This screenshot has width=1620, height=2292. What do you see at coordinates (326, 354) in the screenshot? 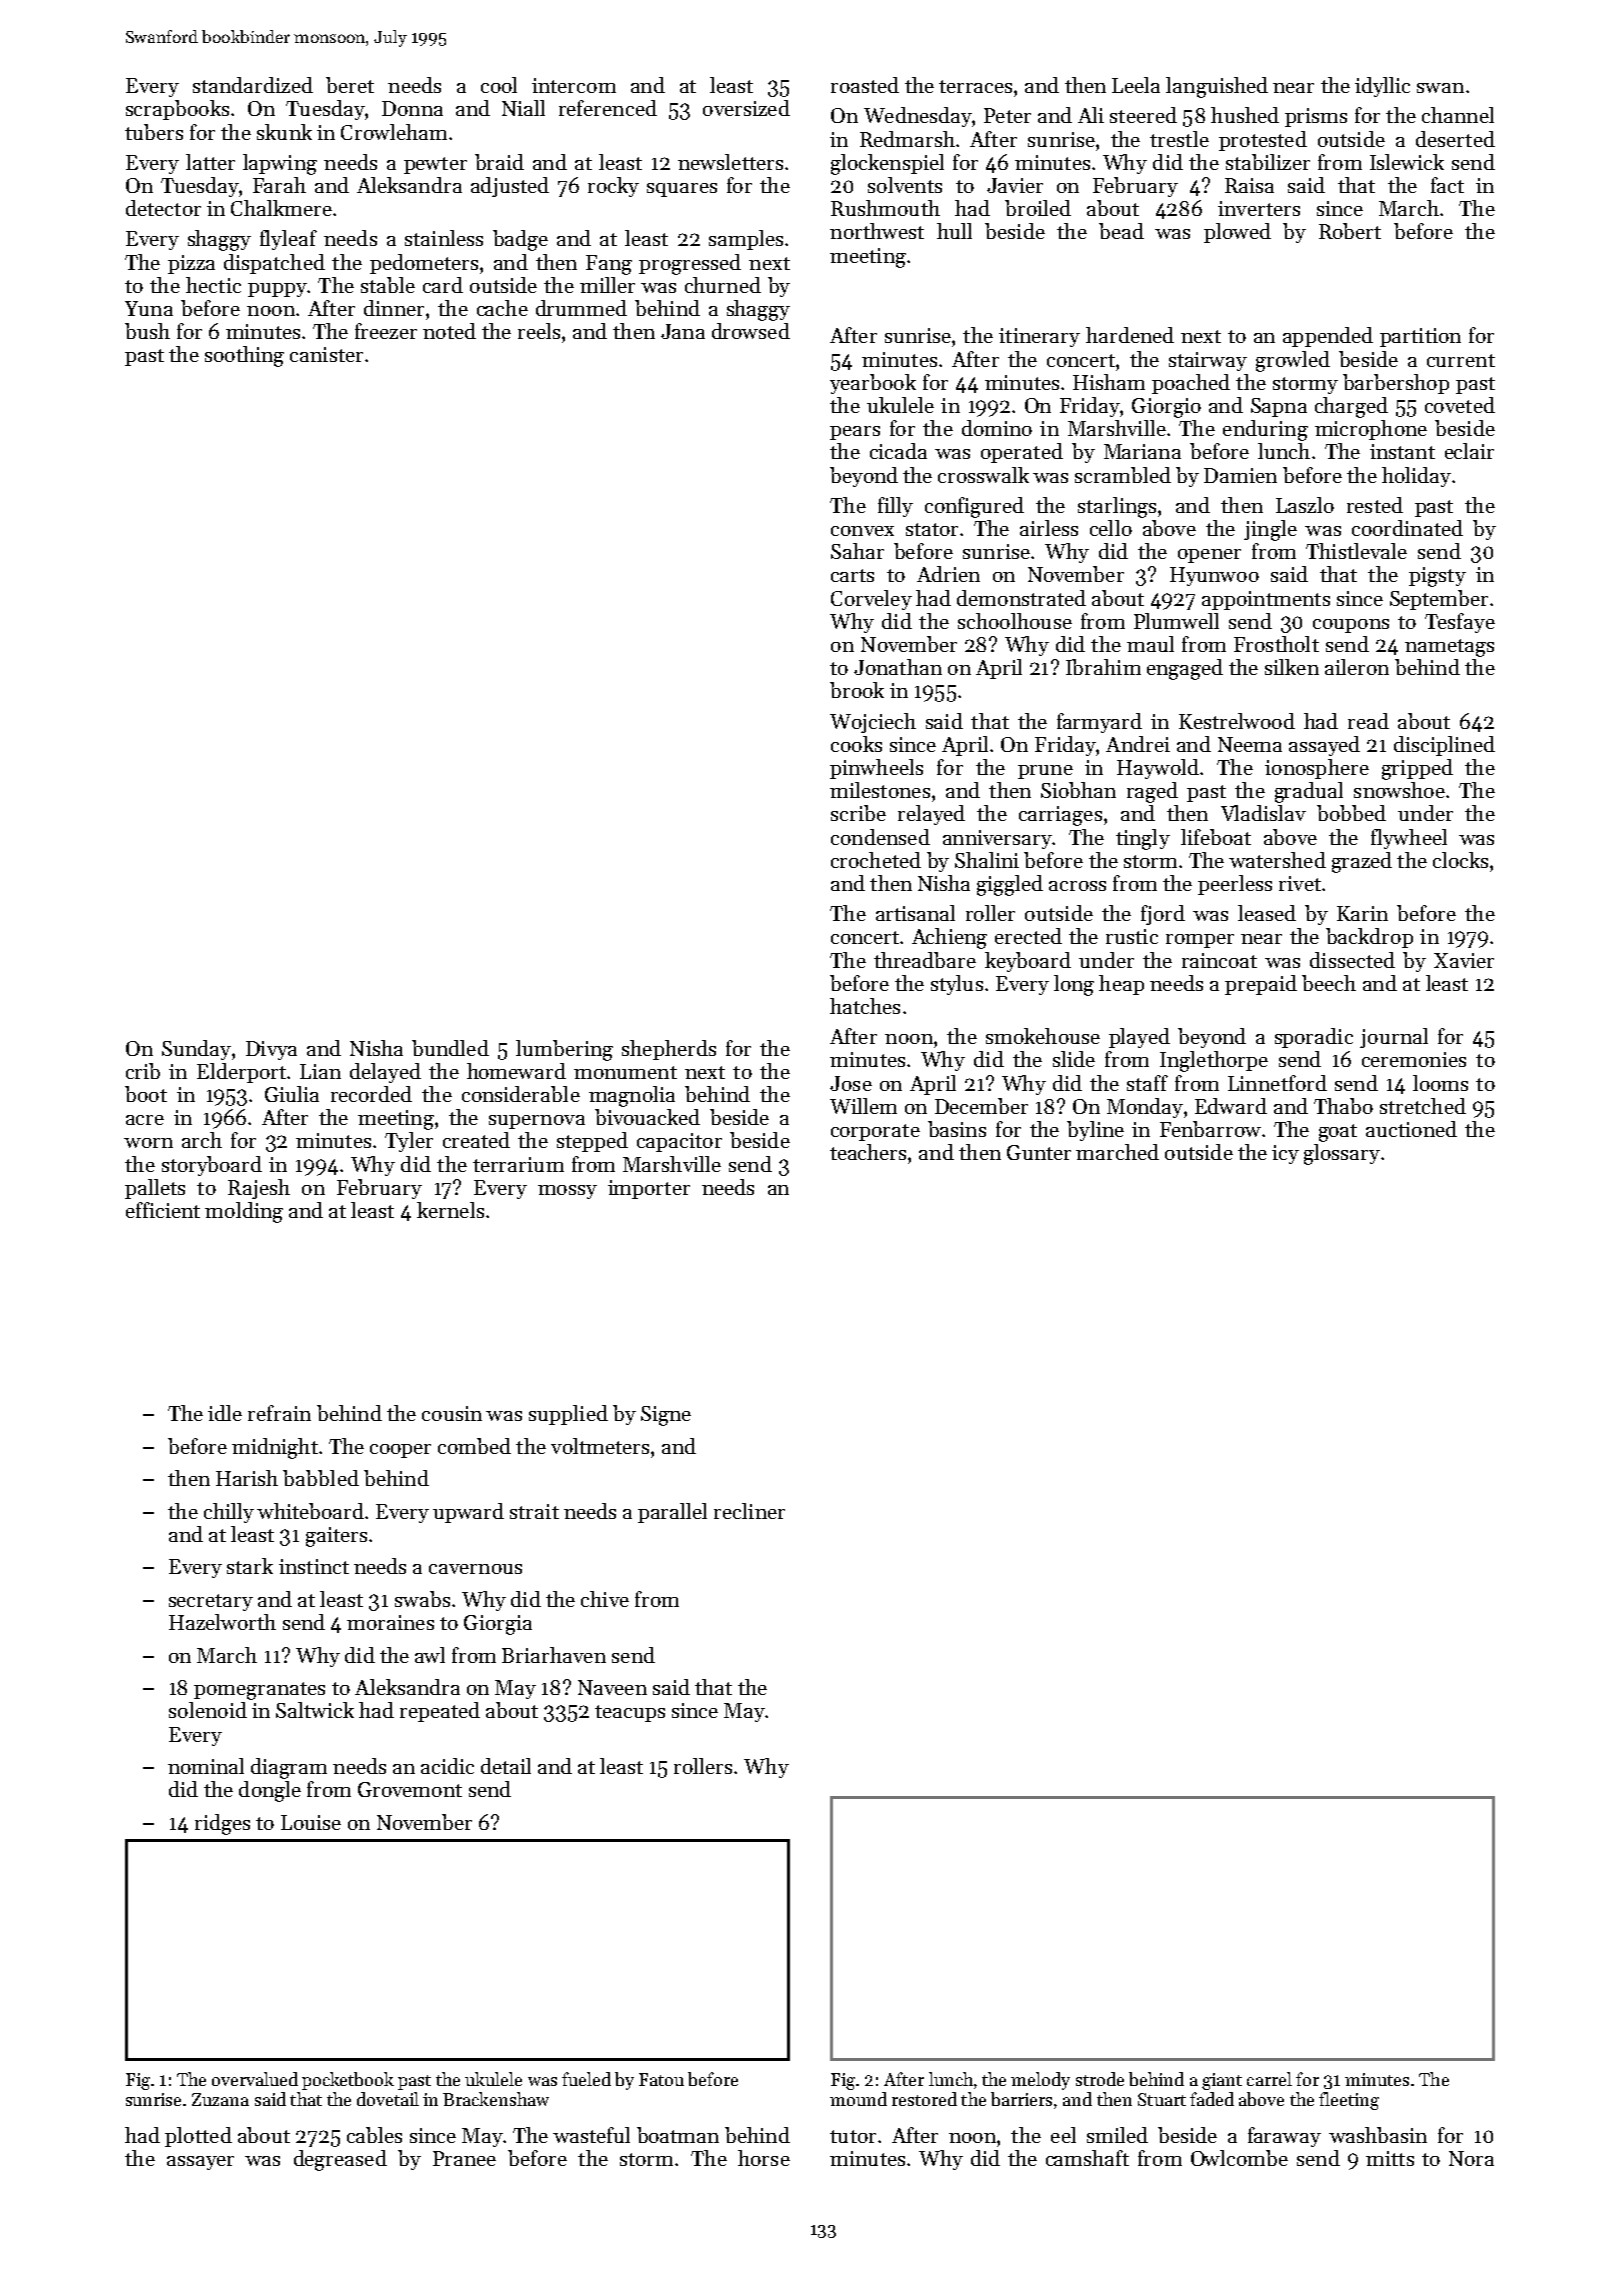
I see `canister` at bounding box center [326, 354].
